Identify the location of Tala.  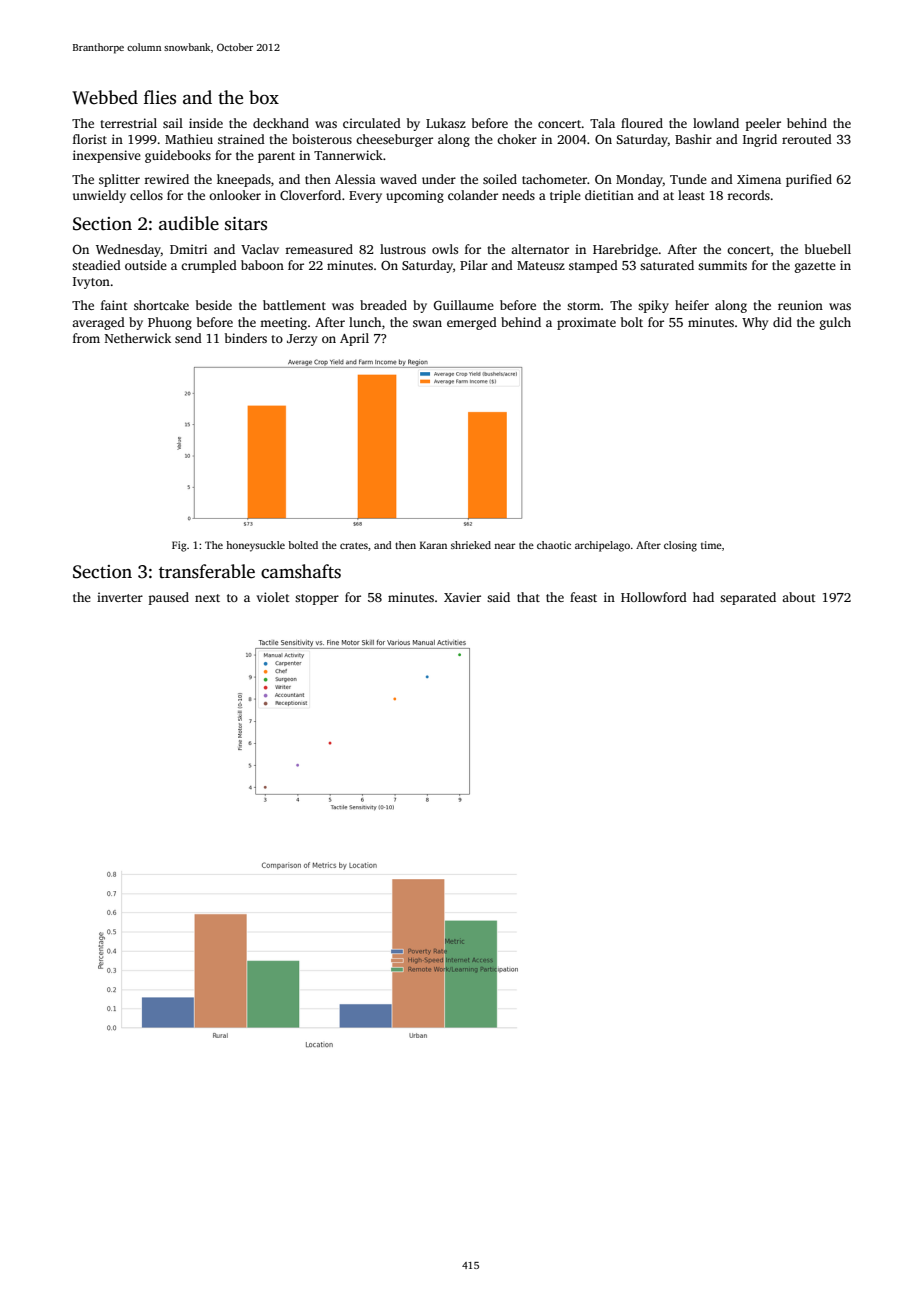
(602, 123).
